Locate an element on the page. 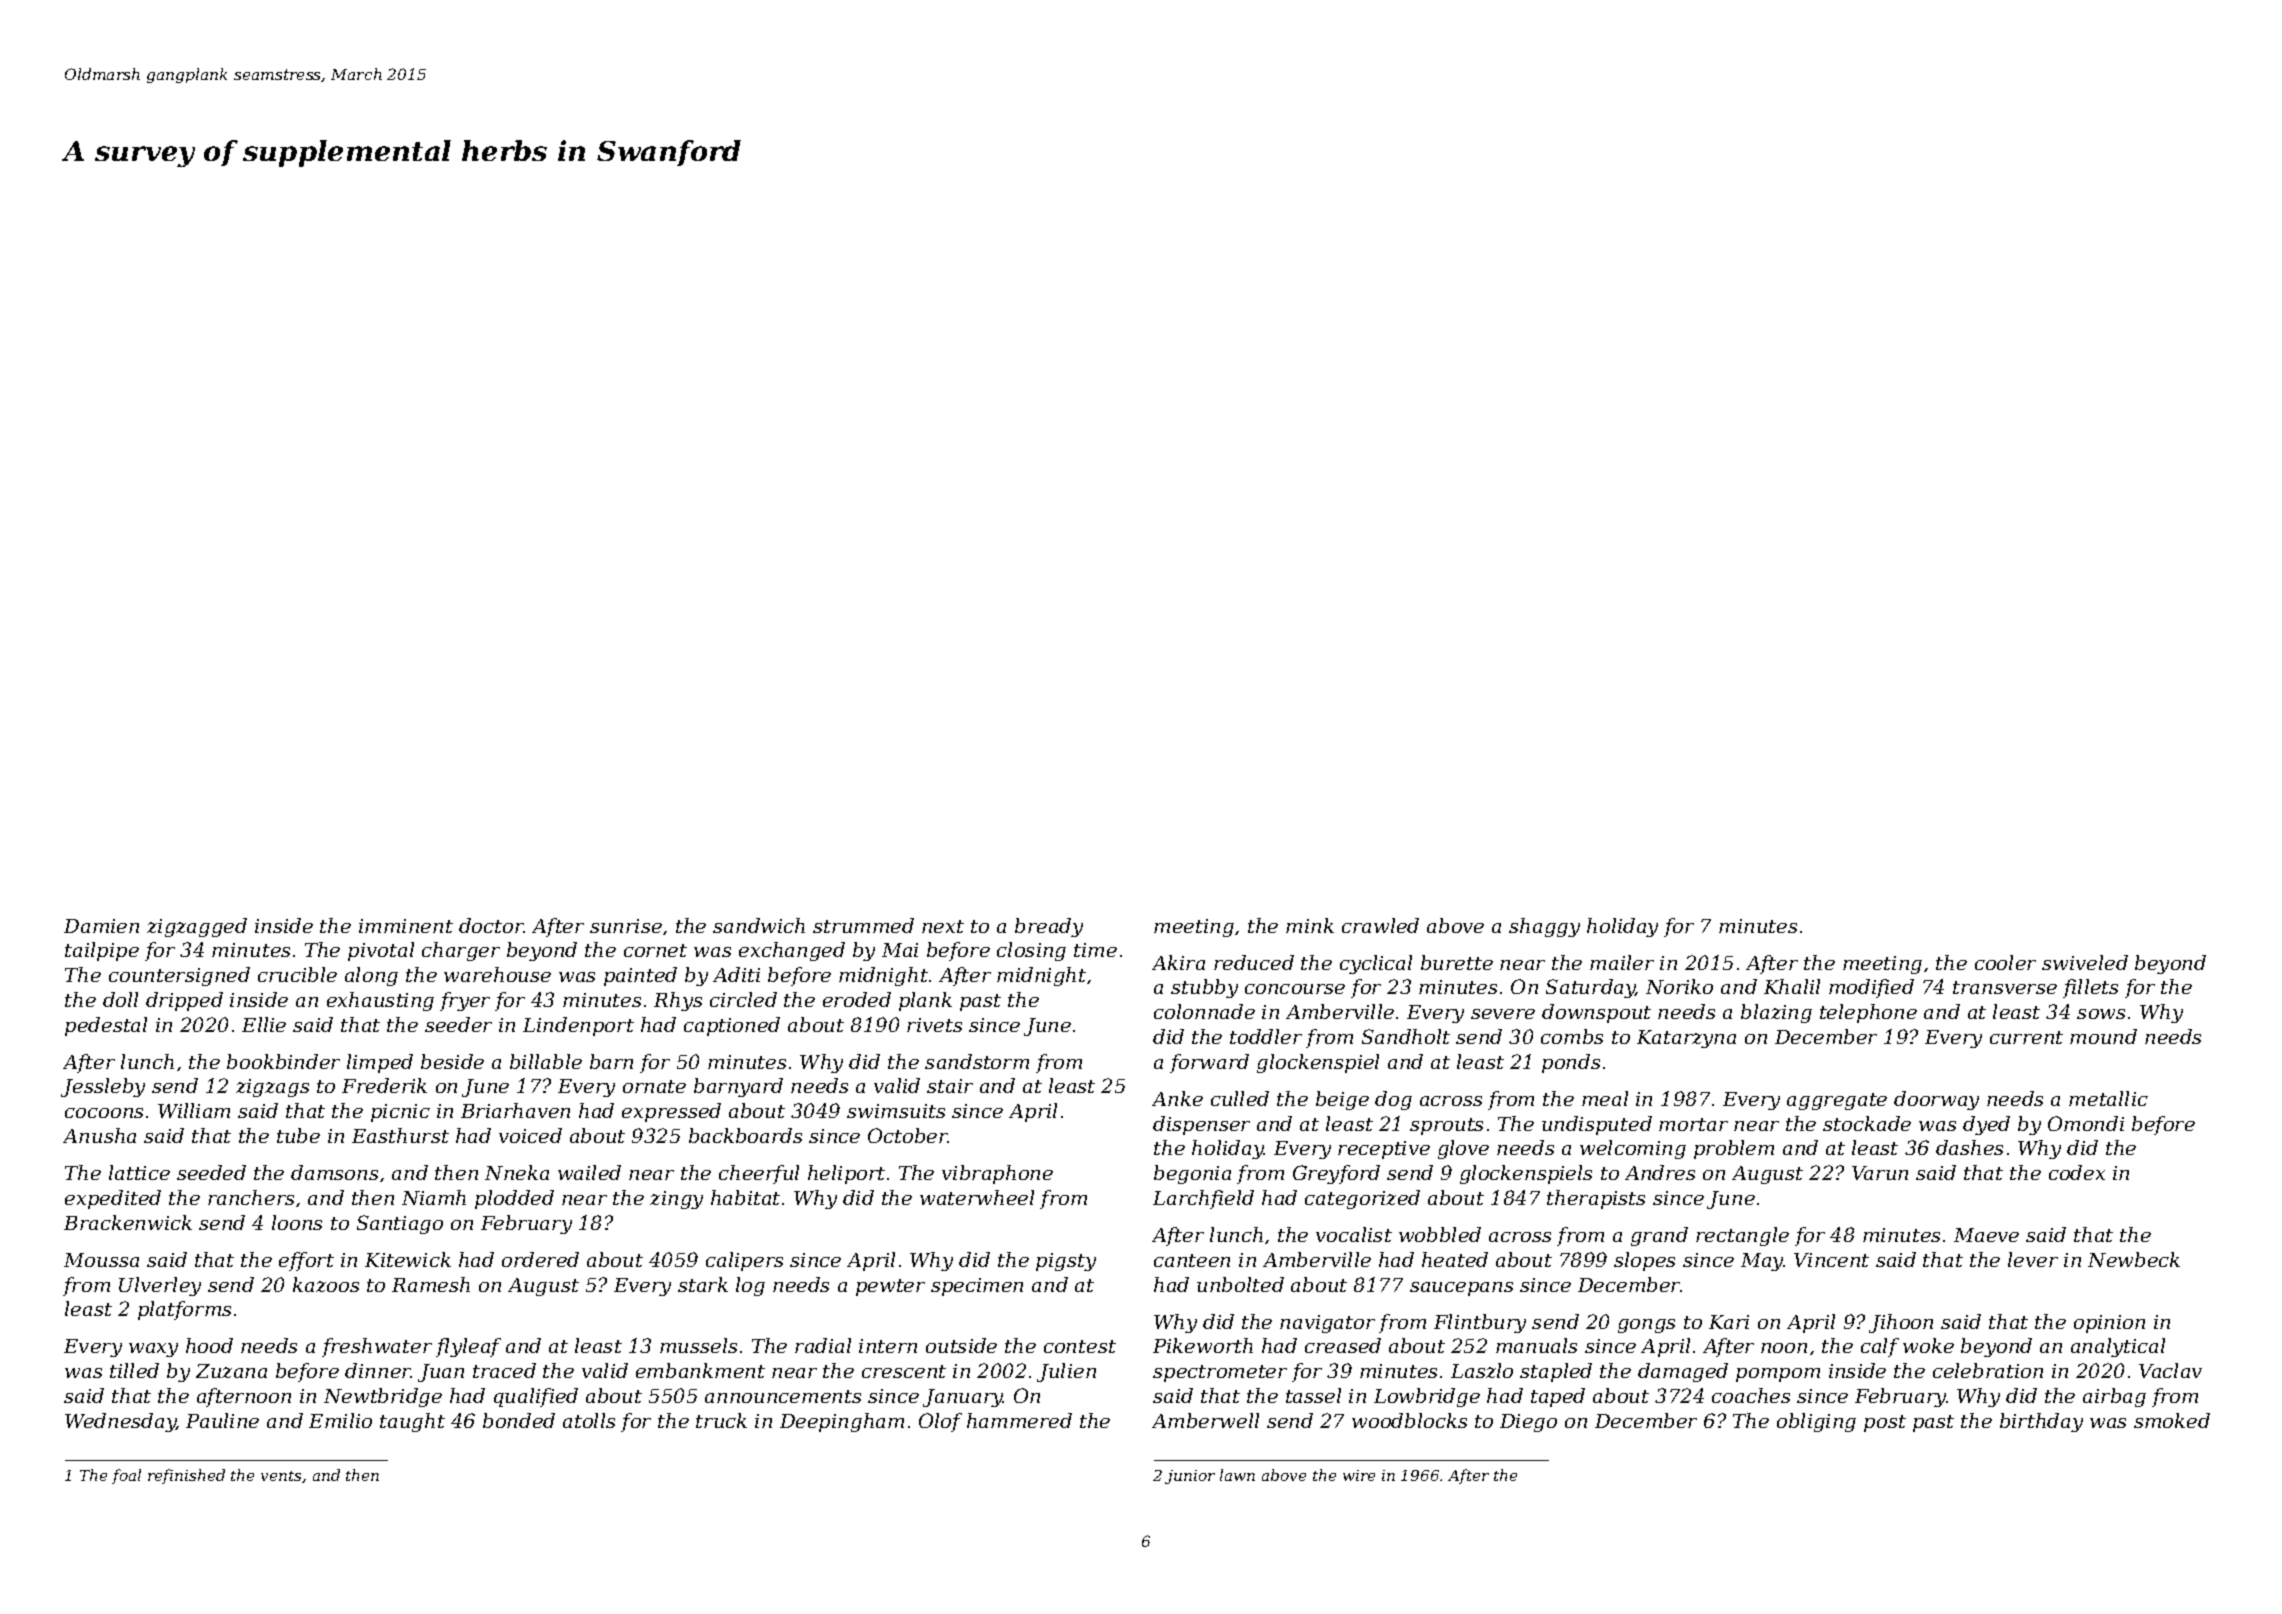  imminent is located at coordinates (406, 926).
